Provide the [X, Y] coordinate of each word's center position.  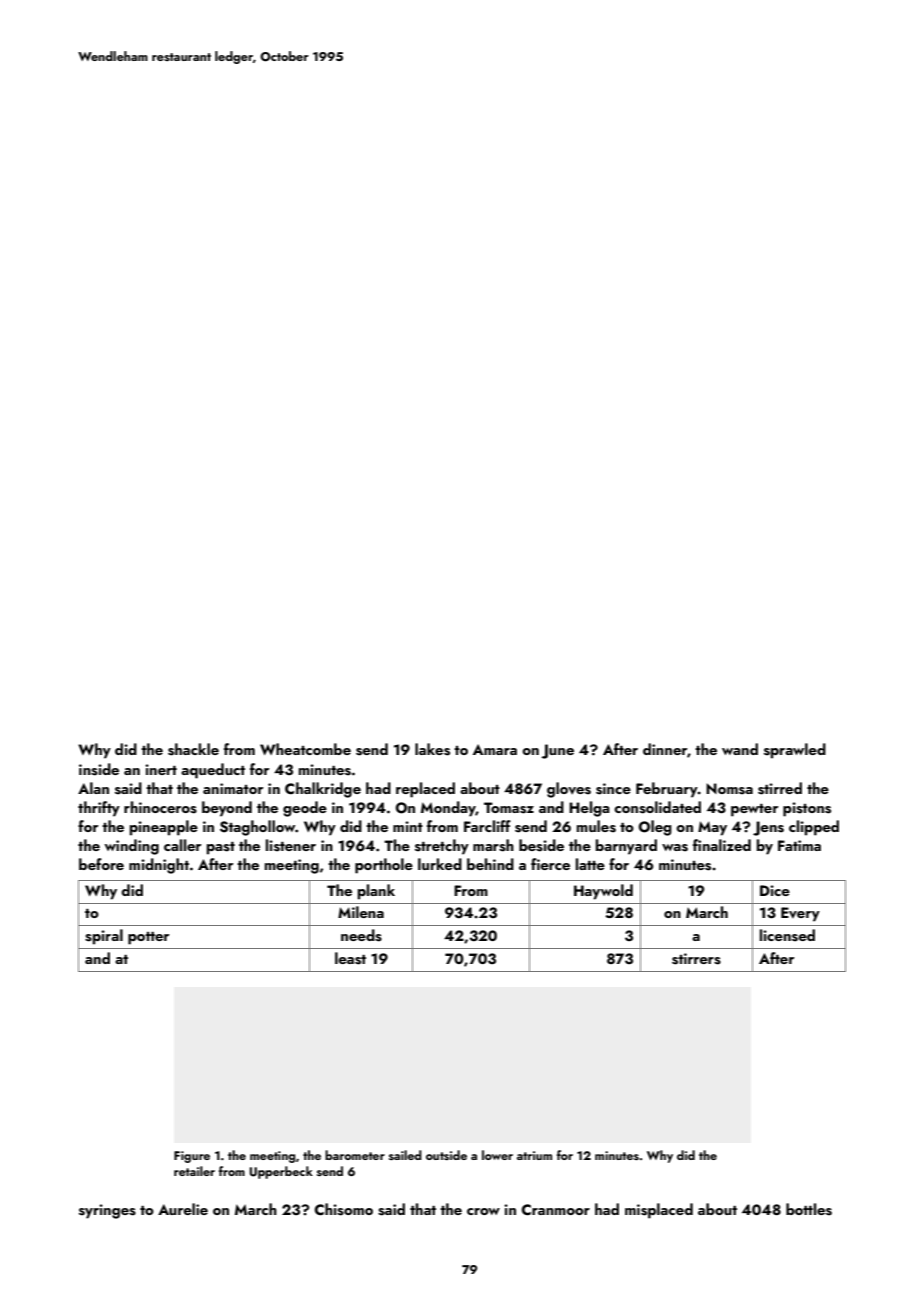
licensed [787, 935]
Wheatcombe [305, 749]
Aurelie [183, 1209]
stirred [780, 788]
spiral [104, 937]
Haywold [603, 892]
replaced [425, 790]
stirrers [696, 959]
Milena [361, 912]
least [350, 958]
